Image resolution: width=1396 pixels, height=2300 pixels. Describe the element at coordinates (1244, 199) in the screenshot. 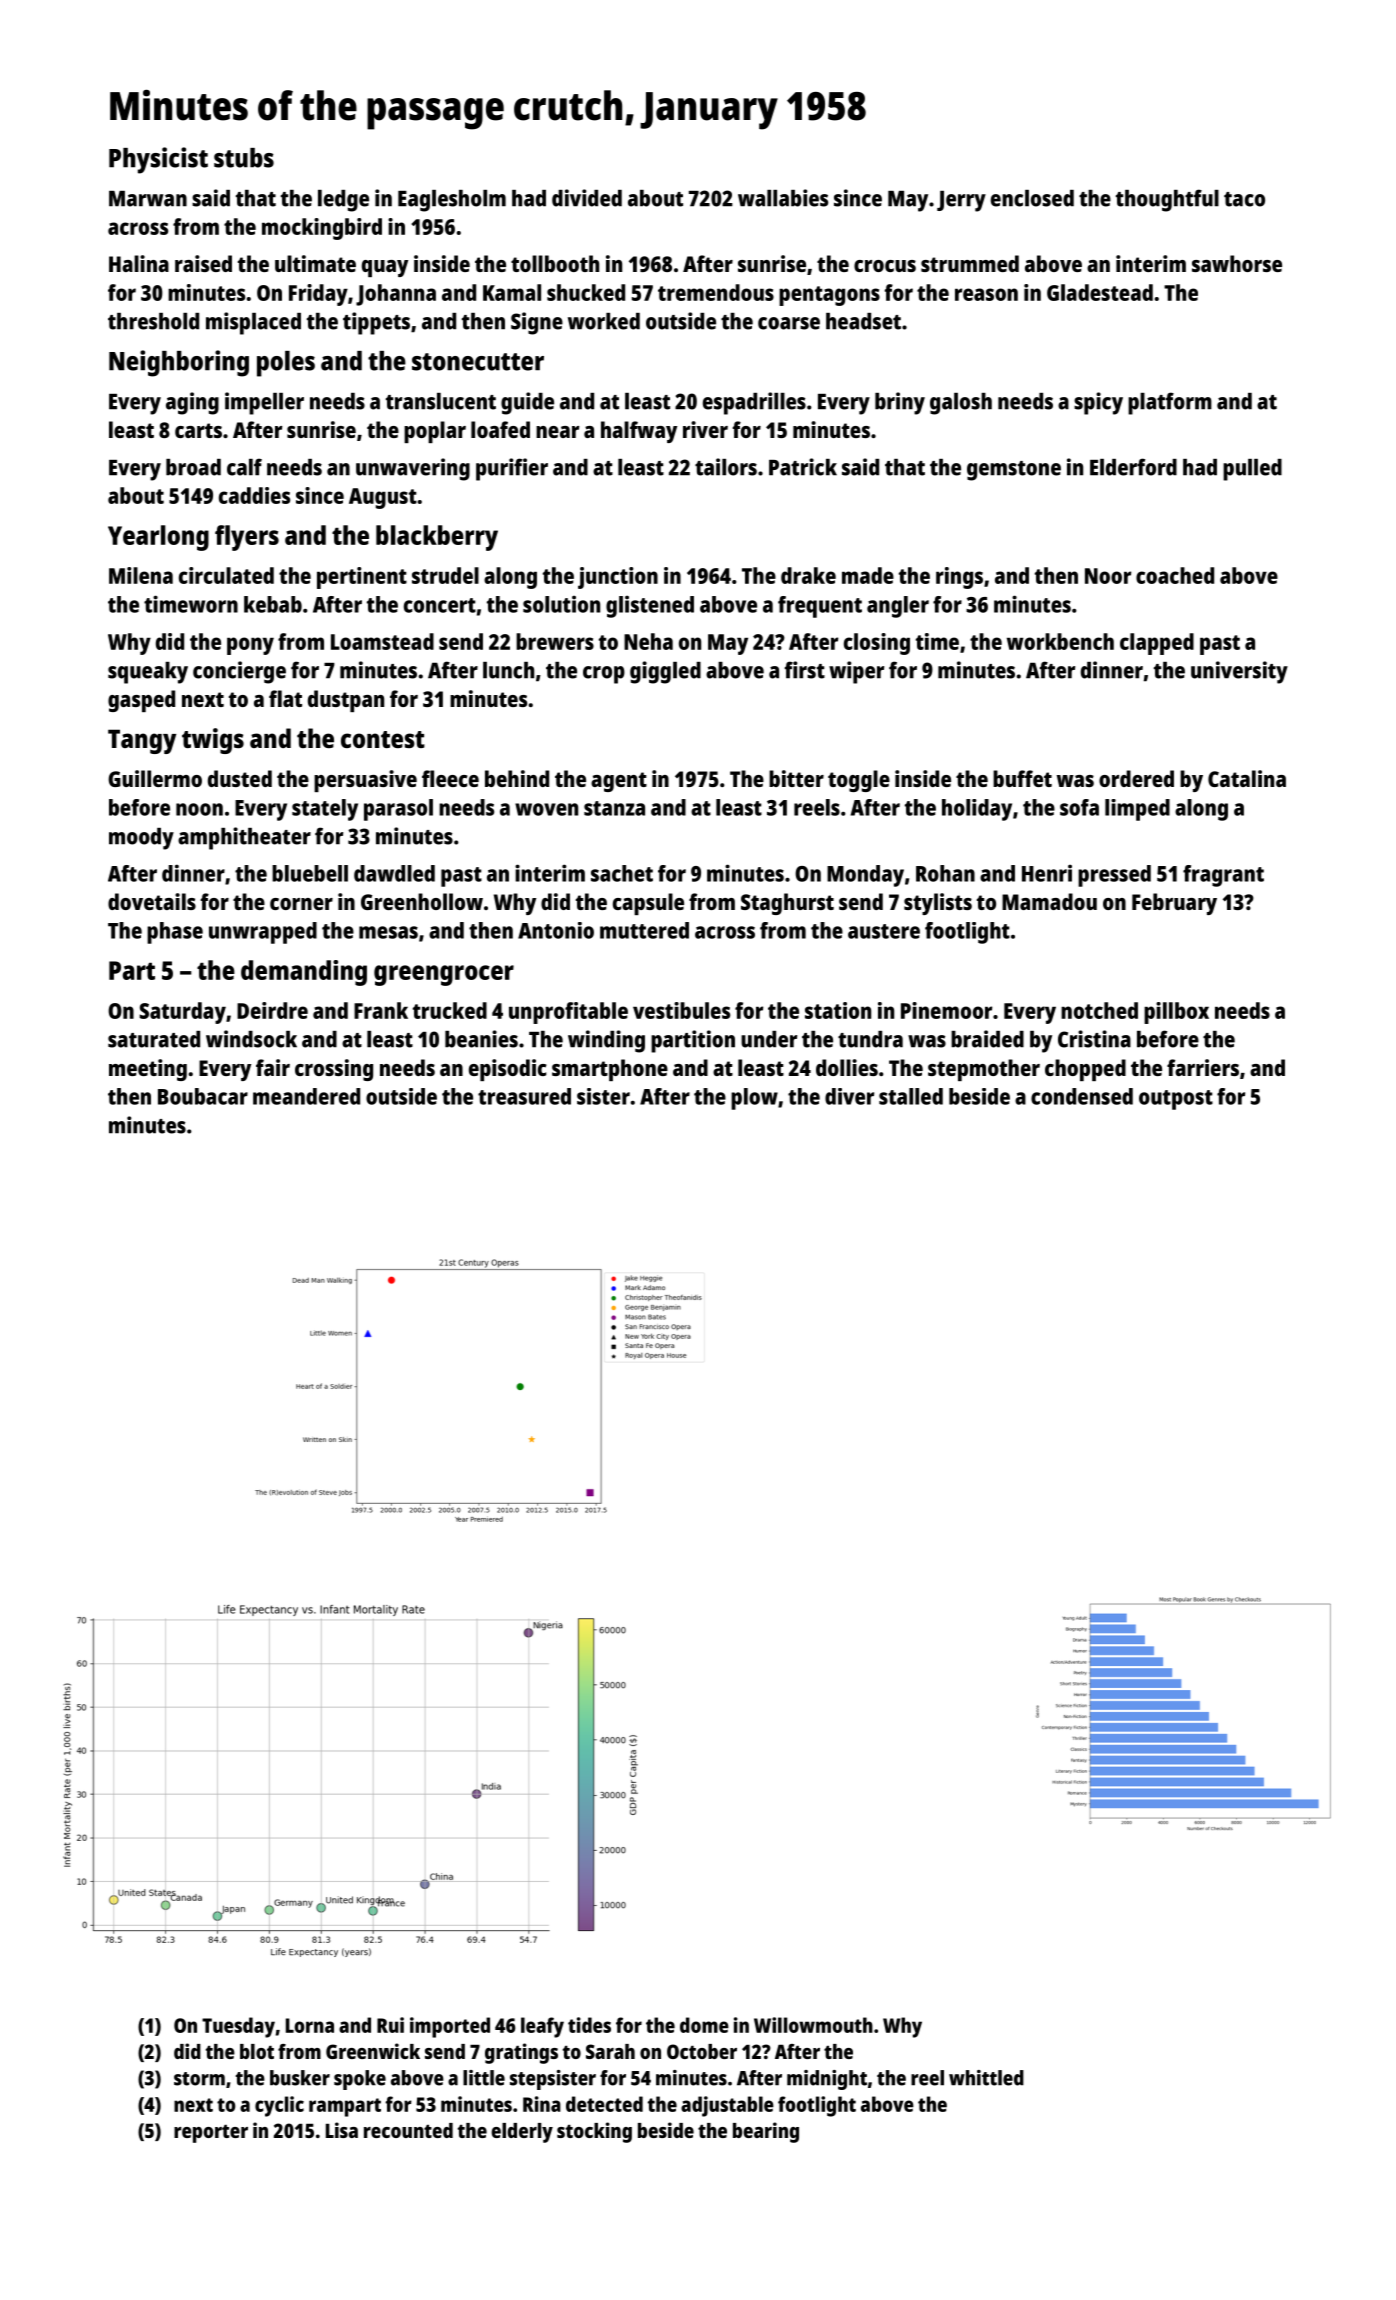

I see `taco` at that location.
